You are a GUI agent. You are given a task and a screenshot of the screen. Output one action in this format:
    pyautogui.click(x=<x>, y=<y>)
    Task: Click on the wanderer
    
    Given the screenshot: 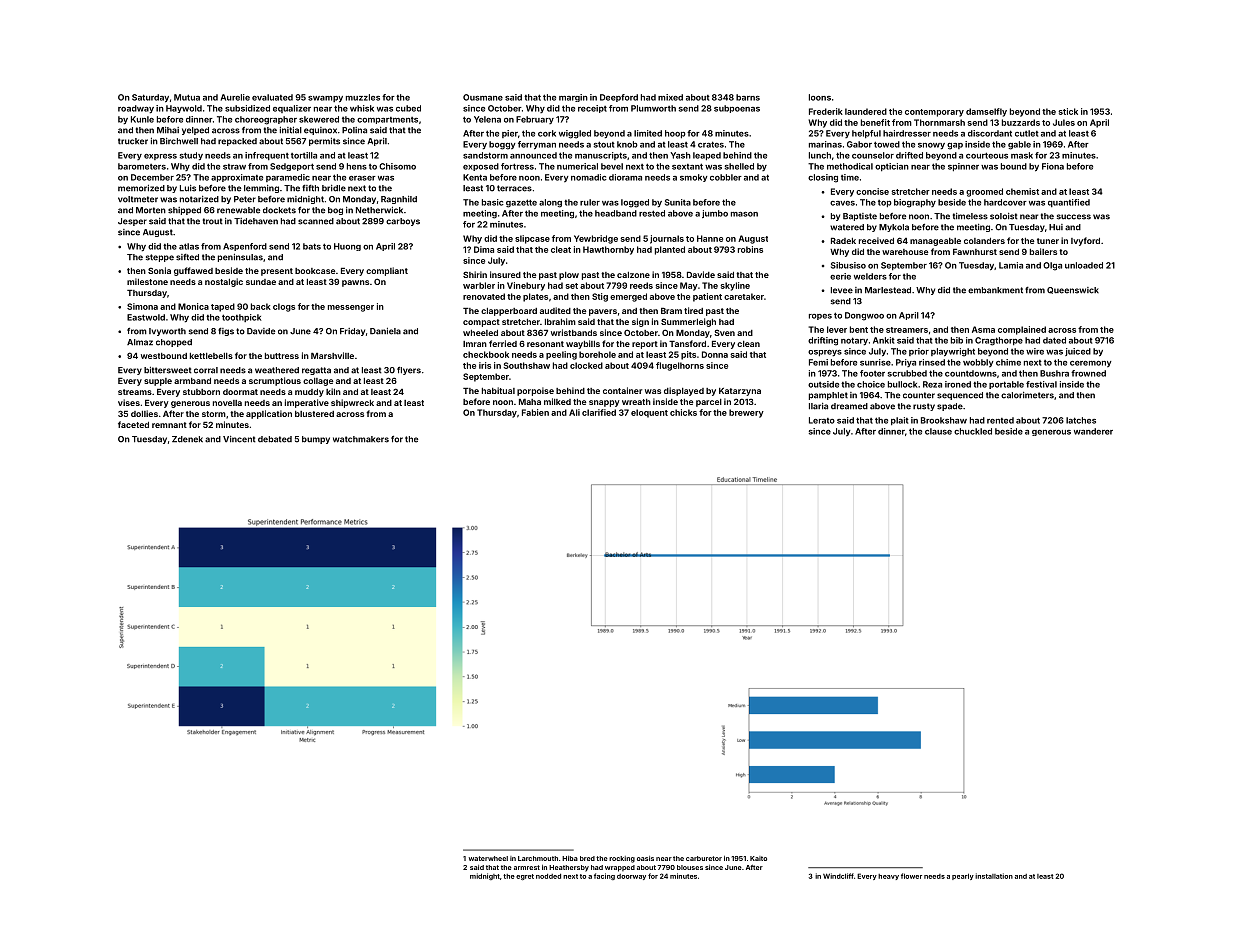 What is the action you would take?
    pyautogui.click(x=1093, y=431)
